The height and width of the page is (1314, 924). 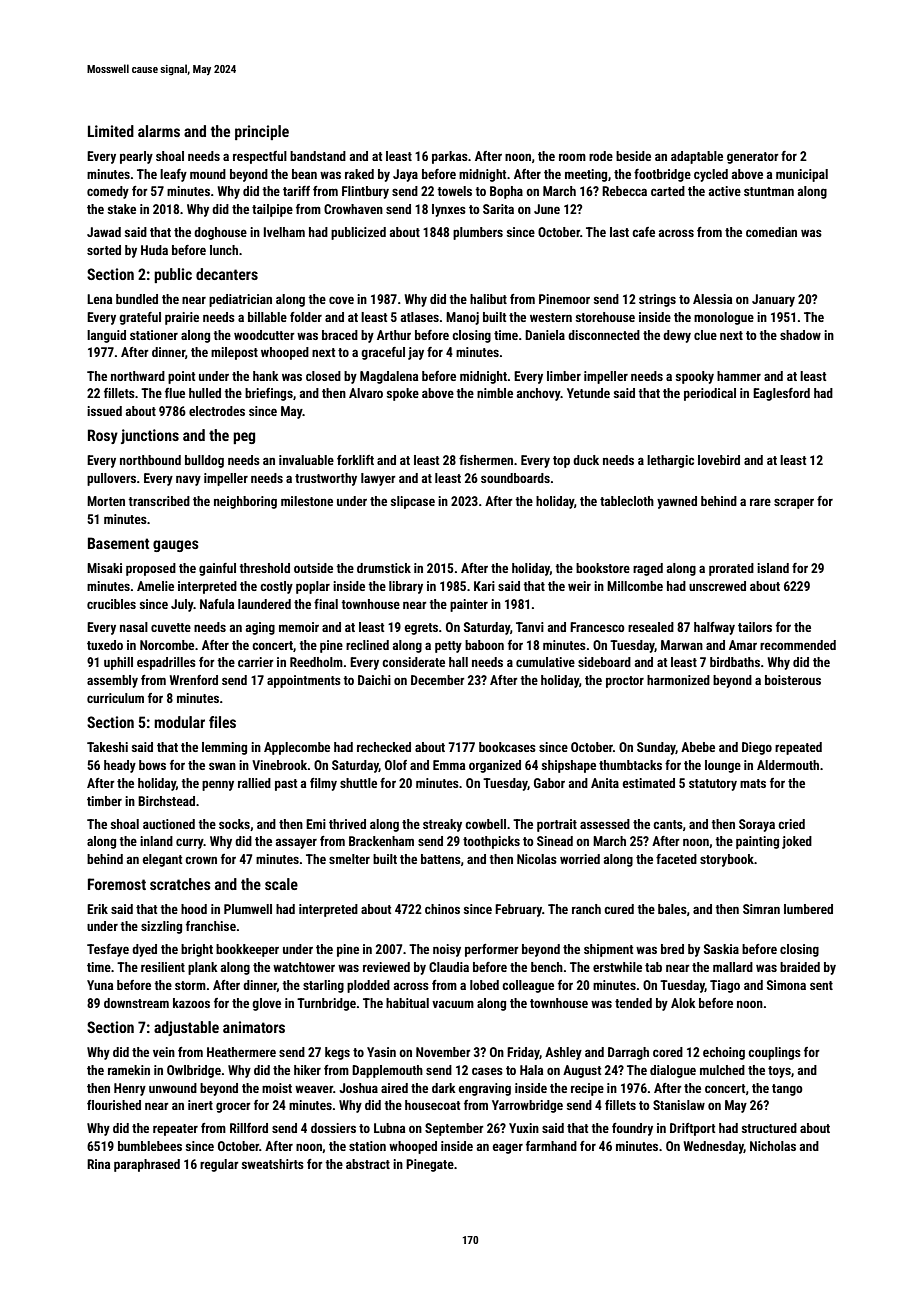 I want to click on milestone, so click(x=307, y=501).
